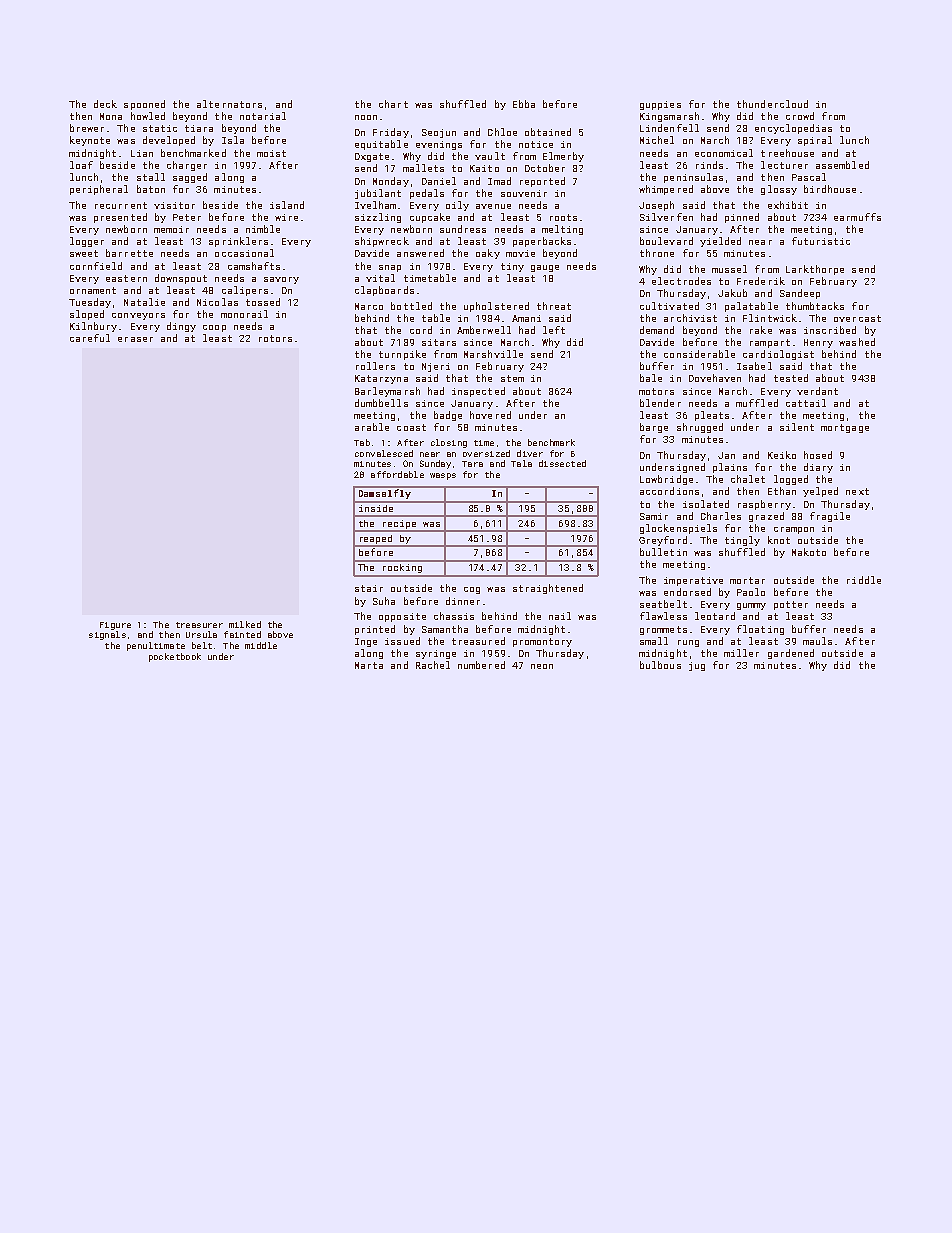  I want to click on alternators, so click(229, 104).
